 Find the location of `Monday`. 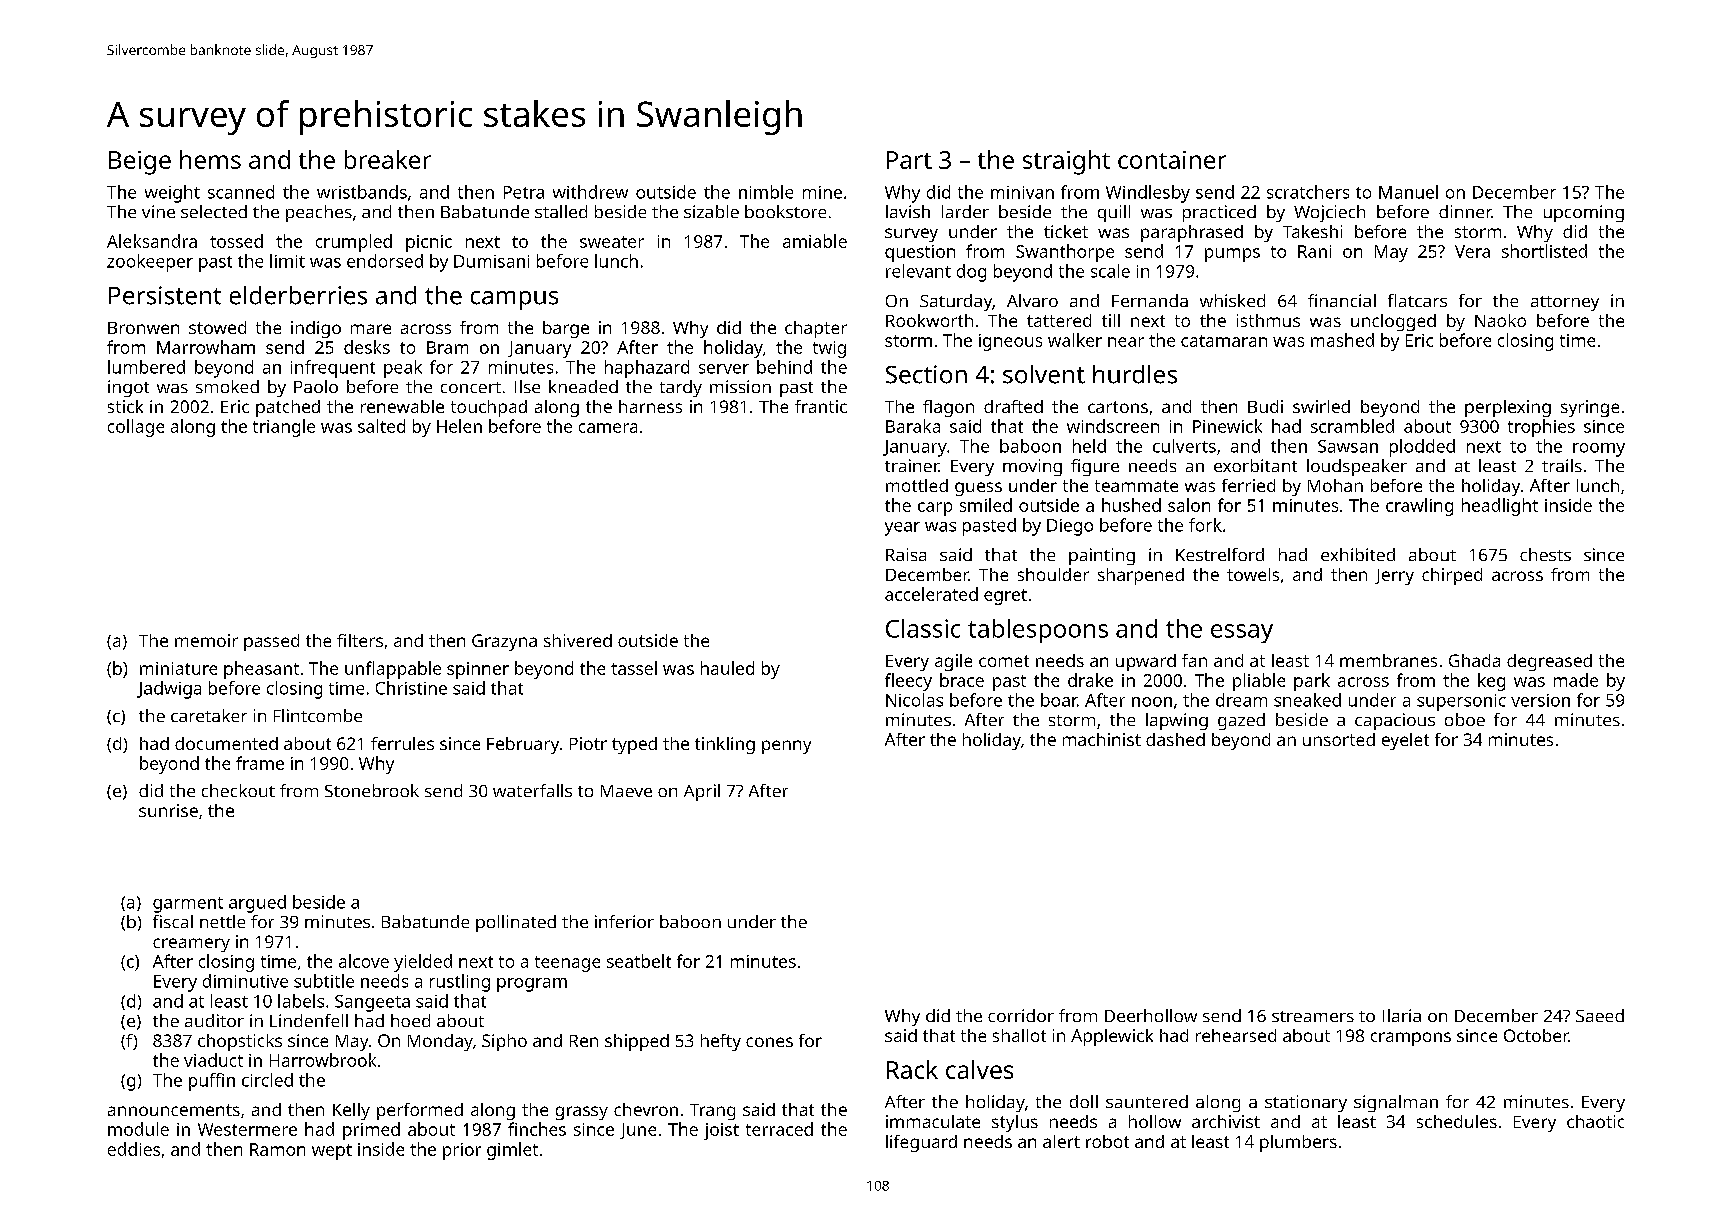

Monday is located at coordinates (440, 1042).
